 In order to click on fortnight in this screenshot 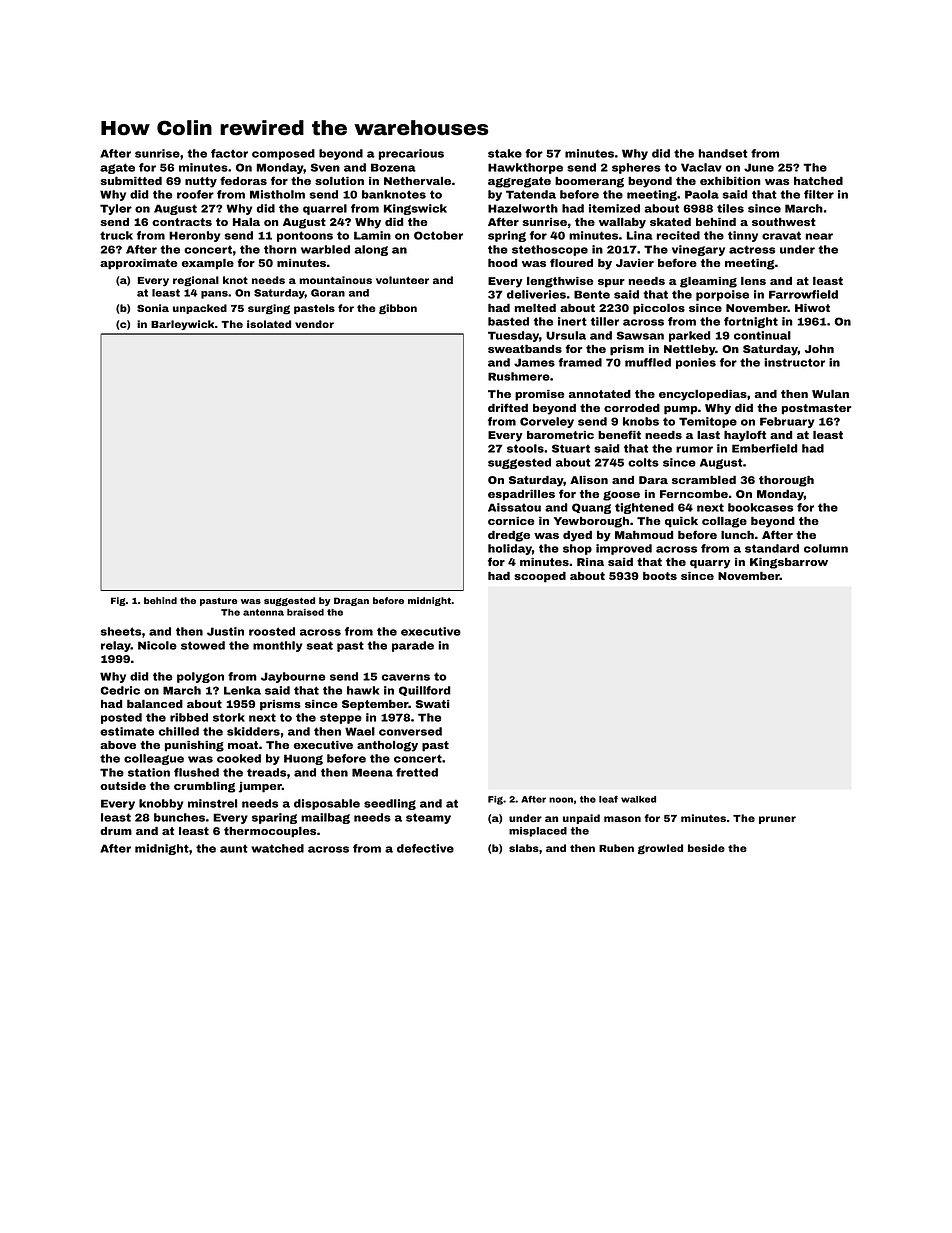, I will do `click(751, 322)`.
